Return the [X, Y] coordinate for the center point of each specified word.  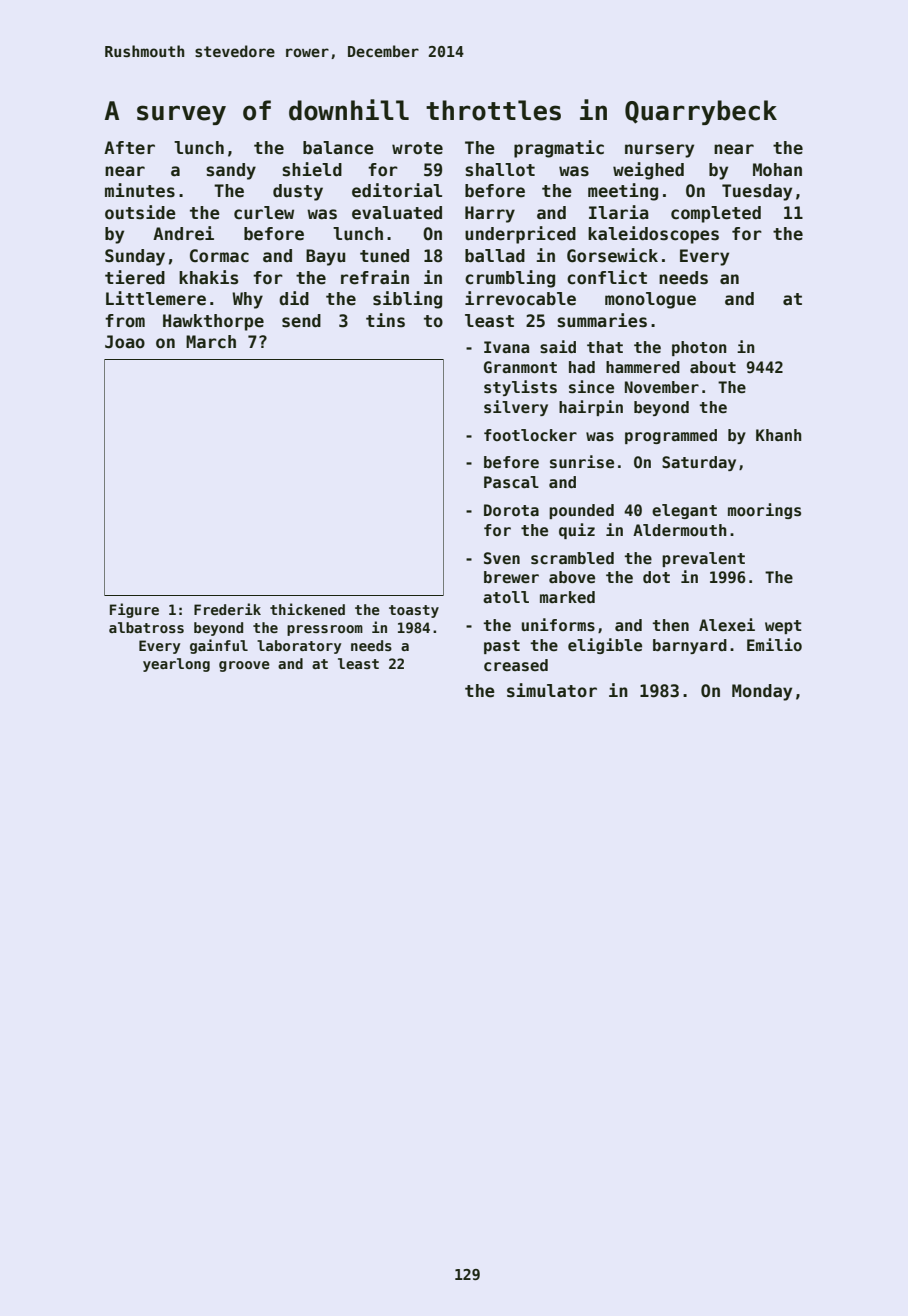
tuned [384, 256]
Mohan [777, 170]
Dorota [511, 510]
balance [338, 148]
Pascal [511, 482]
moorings [764, 511]
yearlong [176, 665]
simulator [552, 690]
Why [247, 300]
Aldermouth [680, 530]
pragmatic [559, 149]
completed [716, 214]
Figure [134, 610]
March [211, 342]
